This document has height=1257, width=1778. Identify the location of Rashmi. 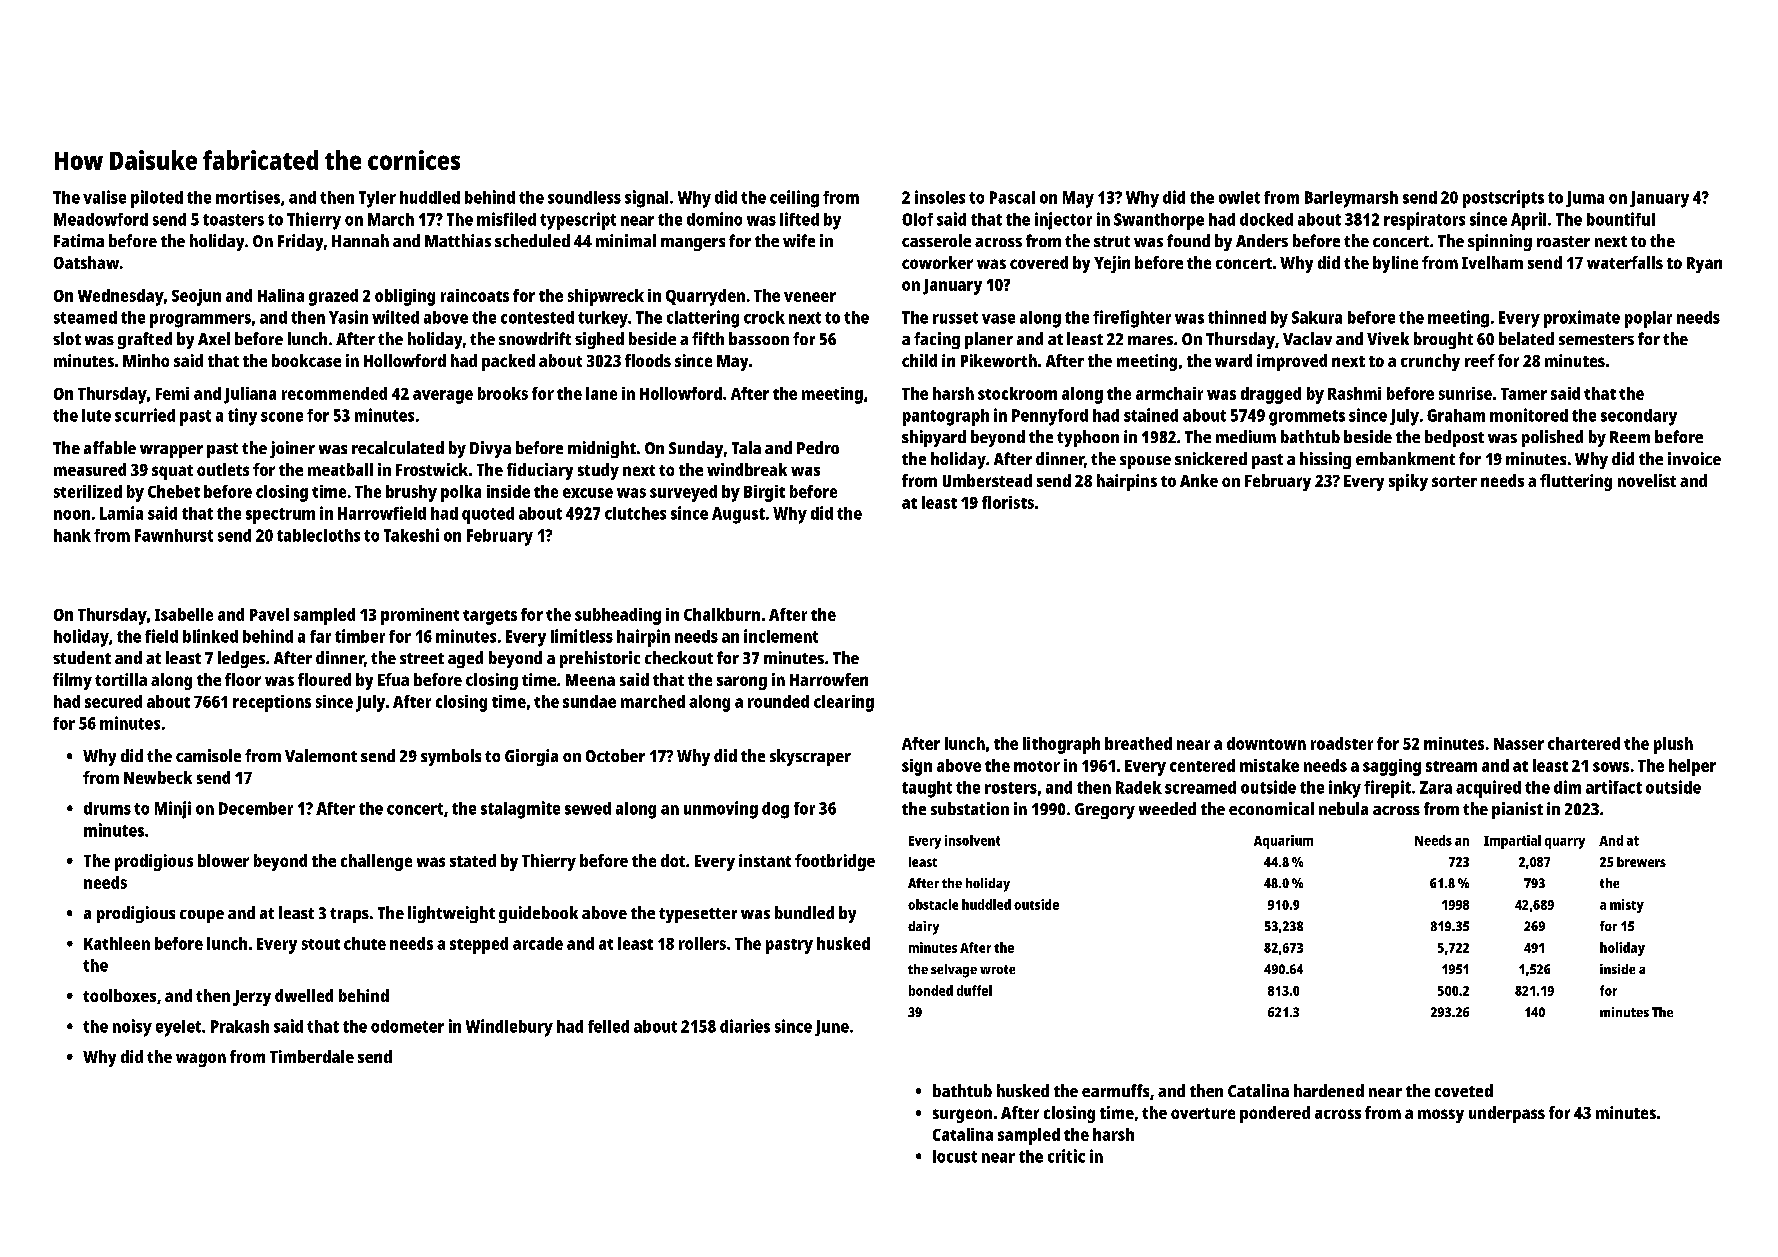
(1354, 393).
